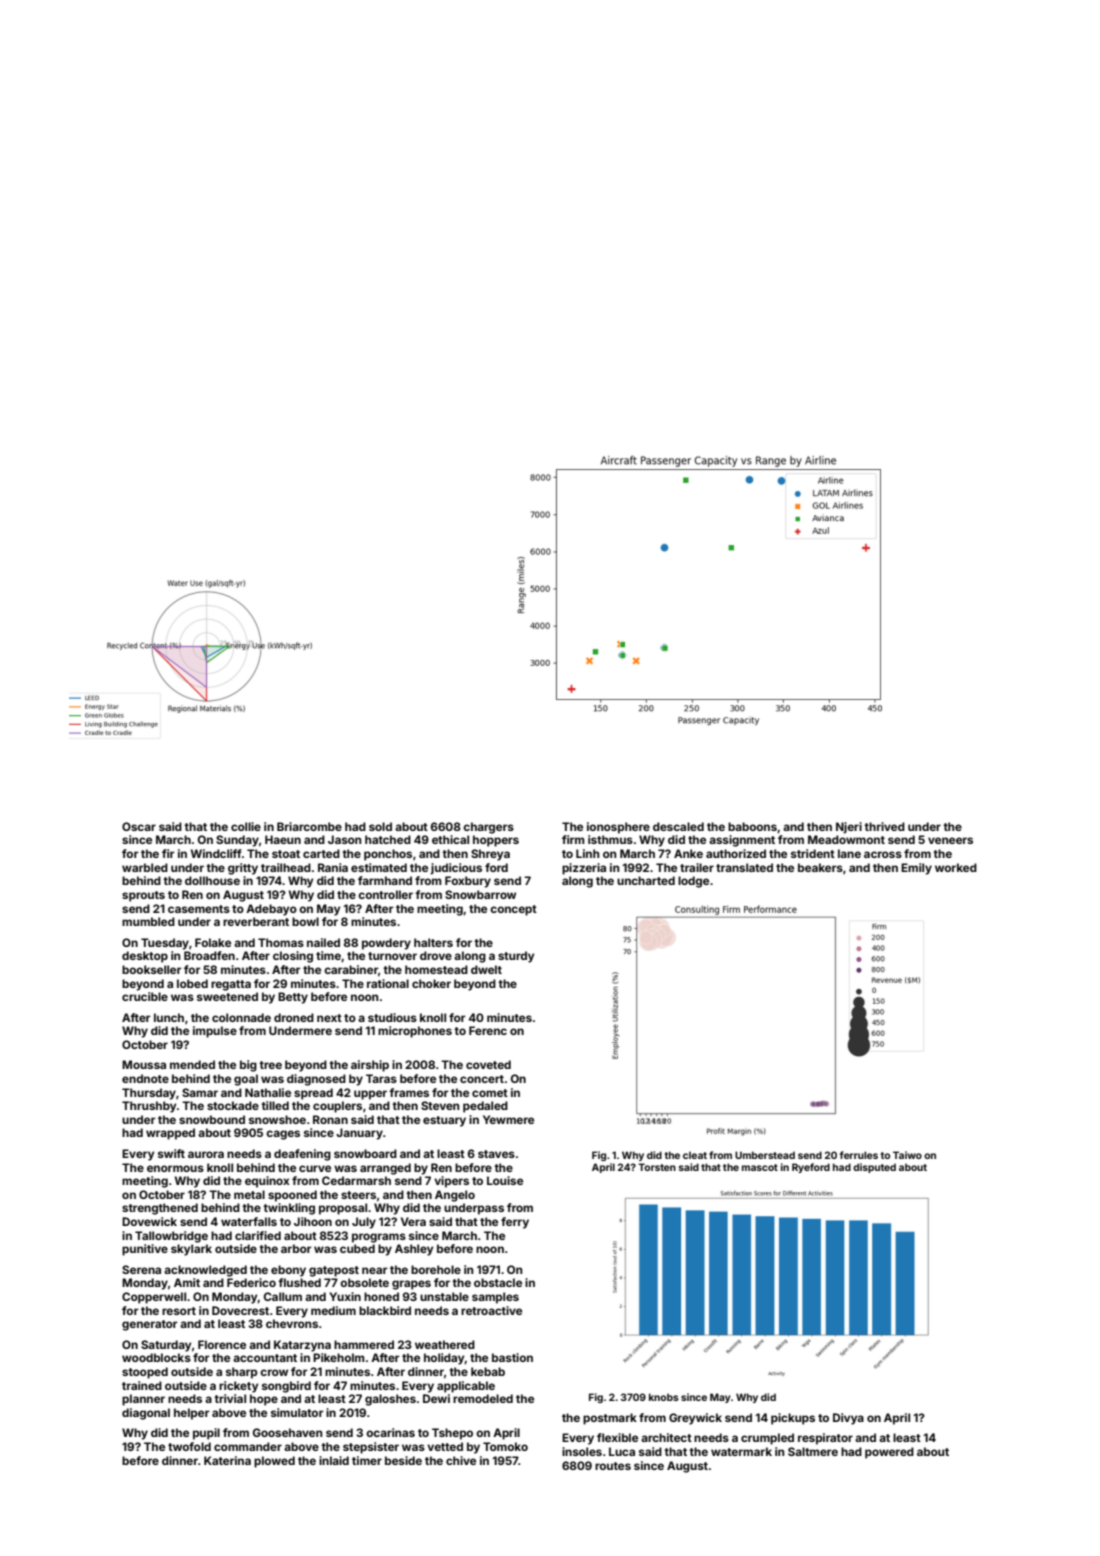 The width and height of the screenshot is (1100, 1556). What do you see at coordinates (516, 957) in the screenshot?
I see `sturdy` at bounding box center [516, 957].
